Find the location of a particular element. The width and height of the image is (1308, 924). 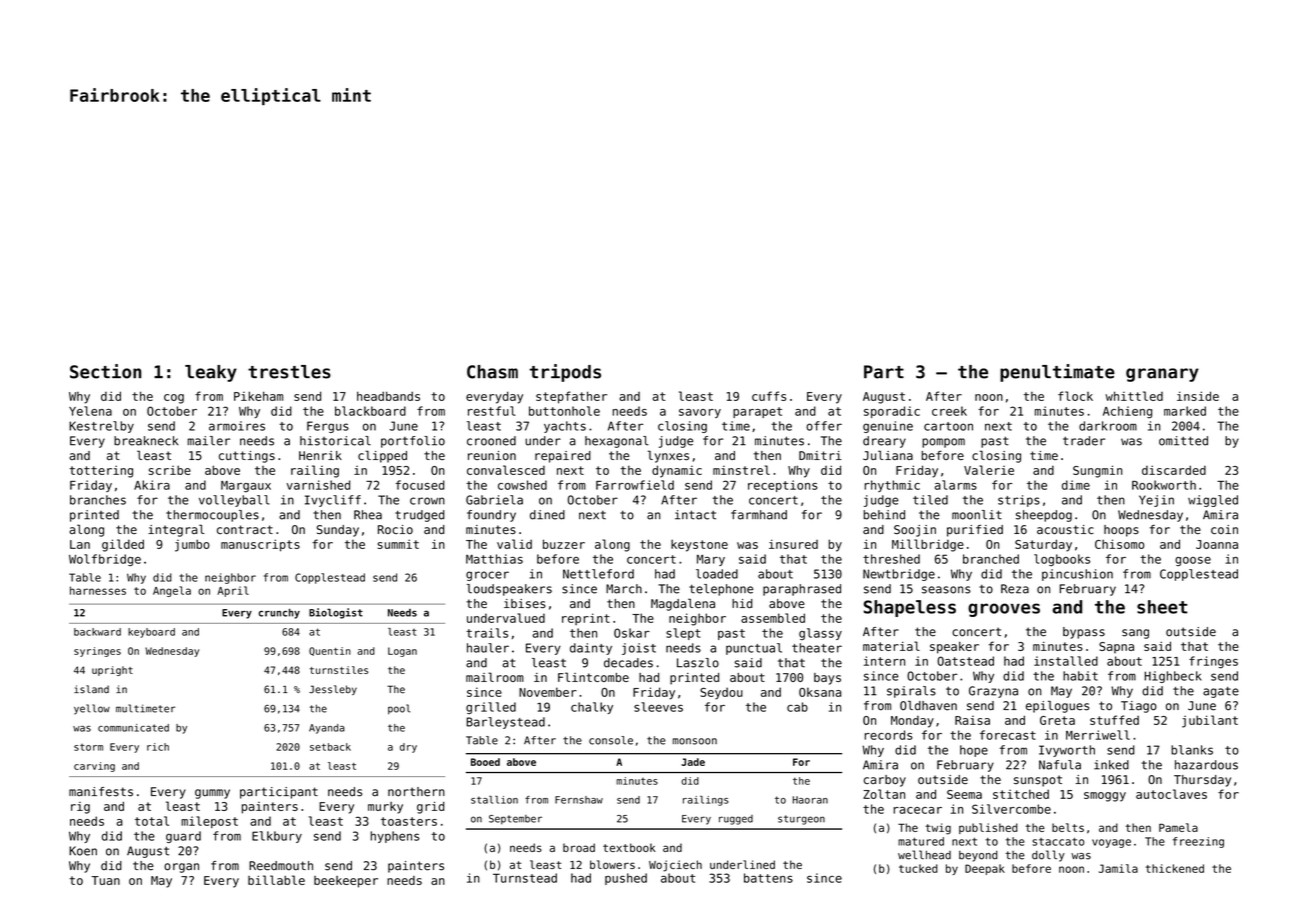

battens is located at coordinates (768, 878).
